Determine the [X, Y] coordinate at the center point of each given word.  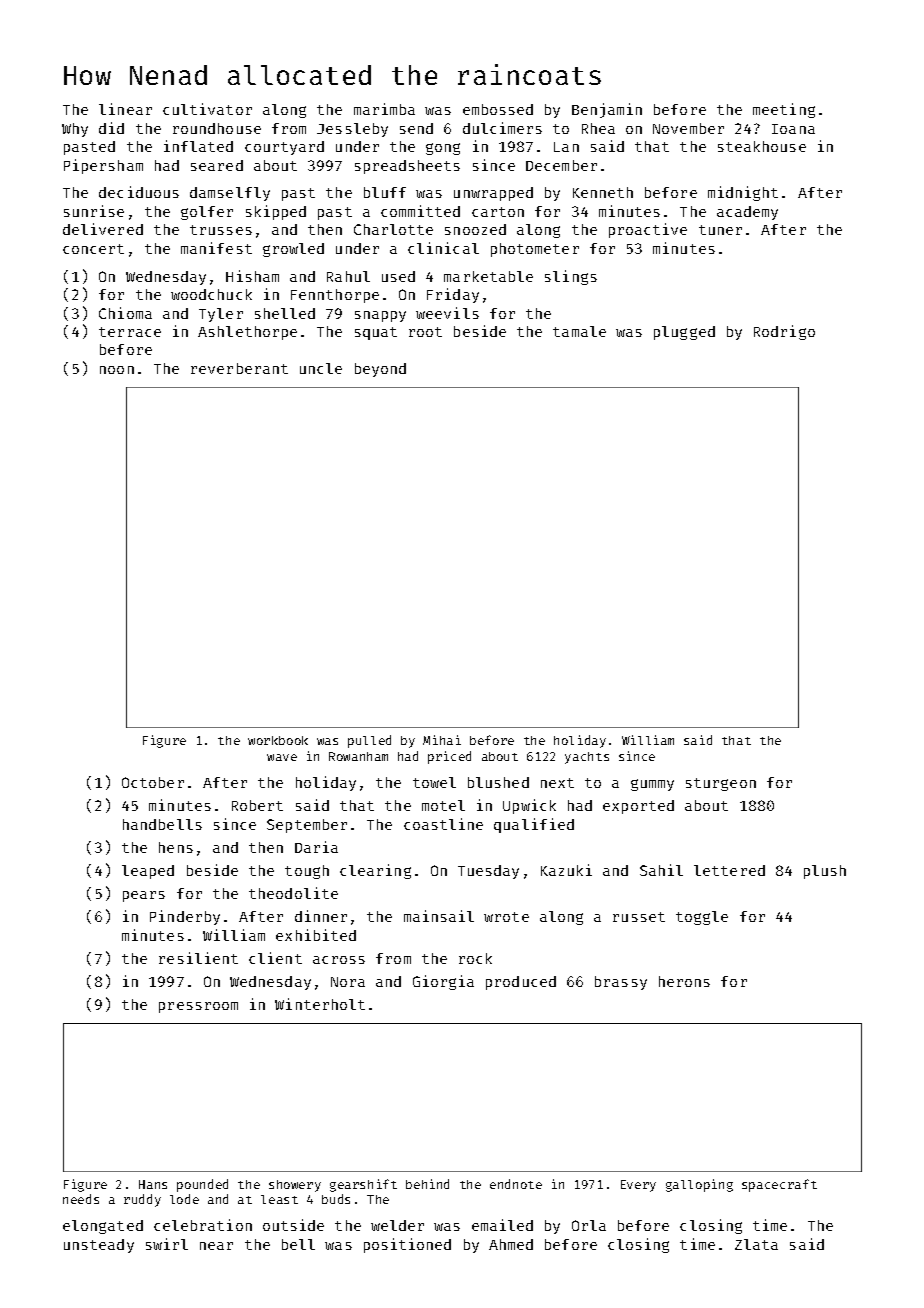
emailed [502, 1225]
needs [81, 1199]
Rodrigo [784, 332]
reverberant [239, 368]
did [111, 128]
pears [144, 896]
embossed [498, 109]
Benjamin [607, 110]
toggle [702, 918]
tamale [579, 331]
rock [475, 958]
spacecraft [779, 1185]
